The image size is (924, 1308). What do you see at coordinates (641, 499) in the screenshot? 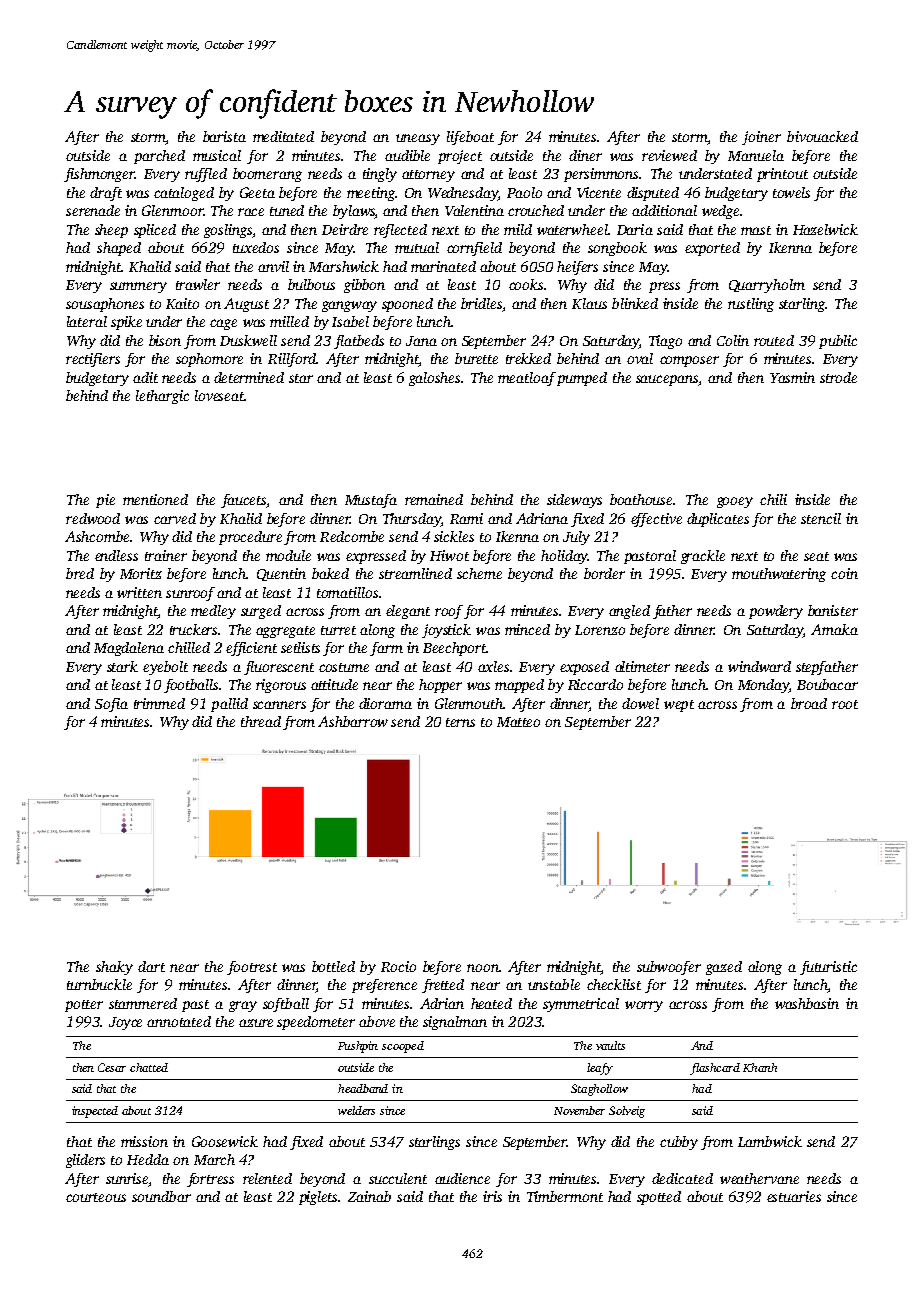
I see `boathouse` at bounding box center [641, 499].
